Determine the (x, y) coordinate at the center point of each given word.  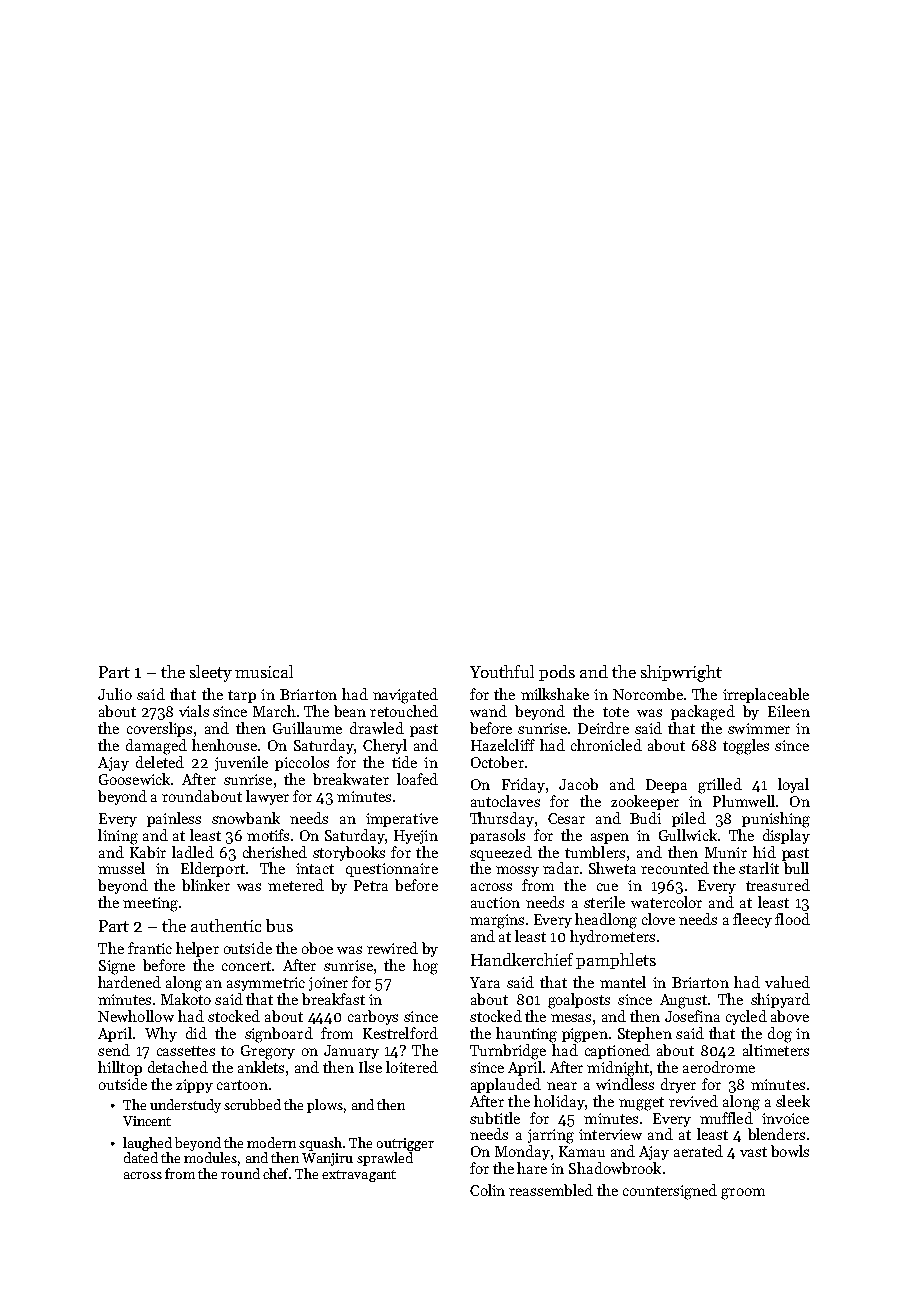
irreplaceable (766, 695)
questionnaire (392, 870)
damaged (156, 747)
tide (404, 762)
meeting (150, 904)
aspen (610, 838)
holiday (559, 1102)
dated (141, 1157)
